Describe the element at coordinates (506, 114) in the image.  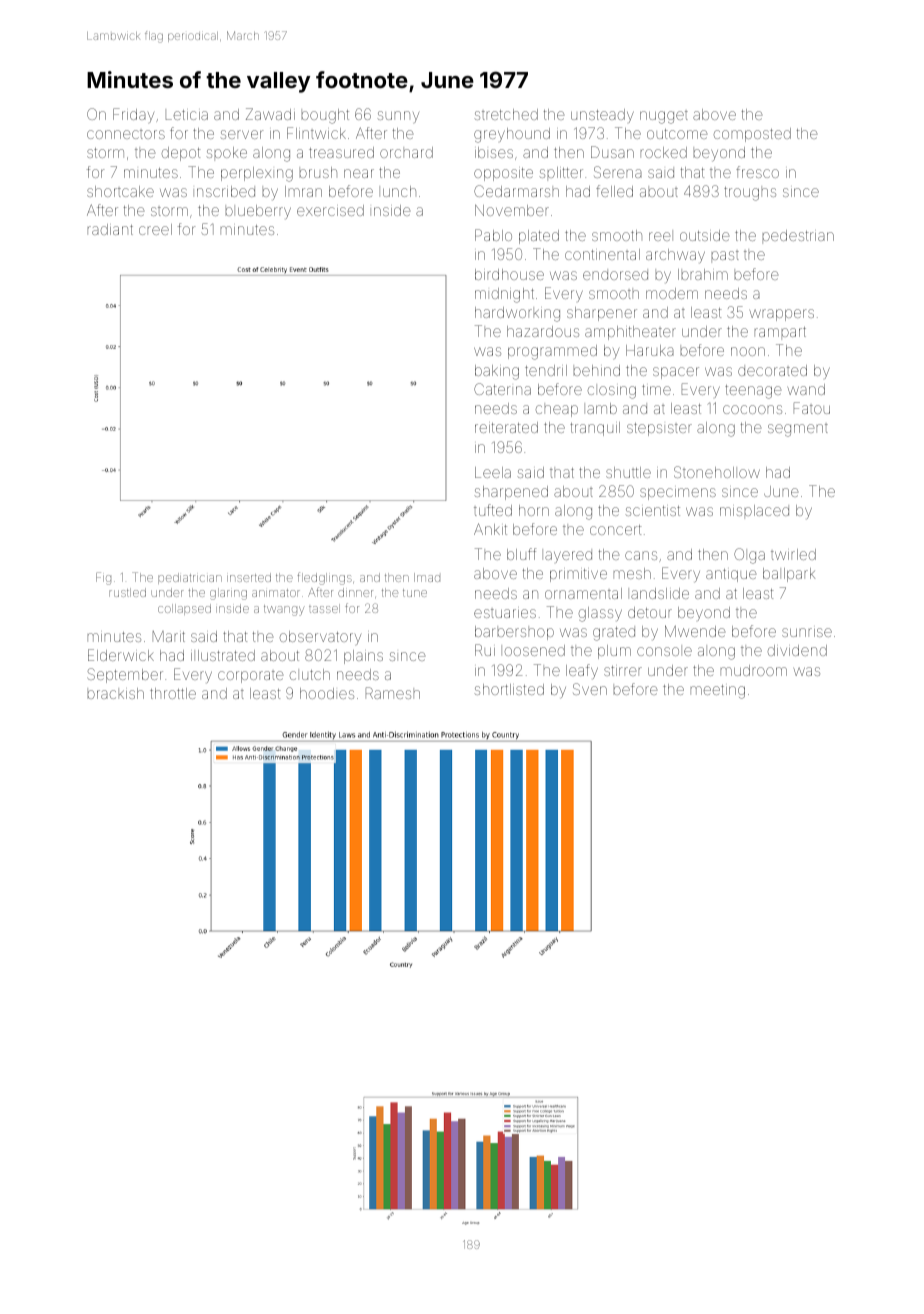
I see `stretched` at that location.
